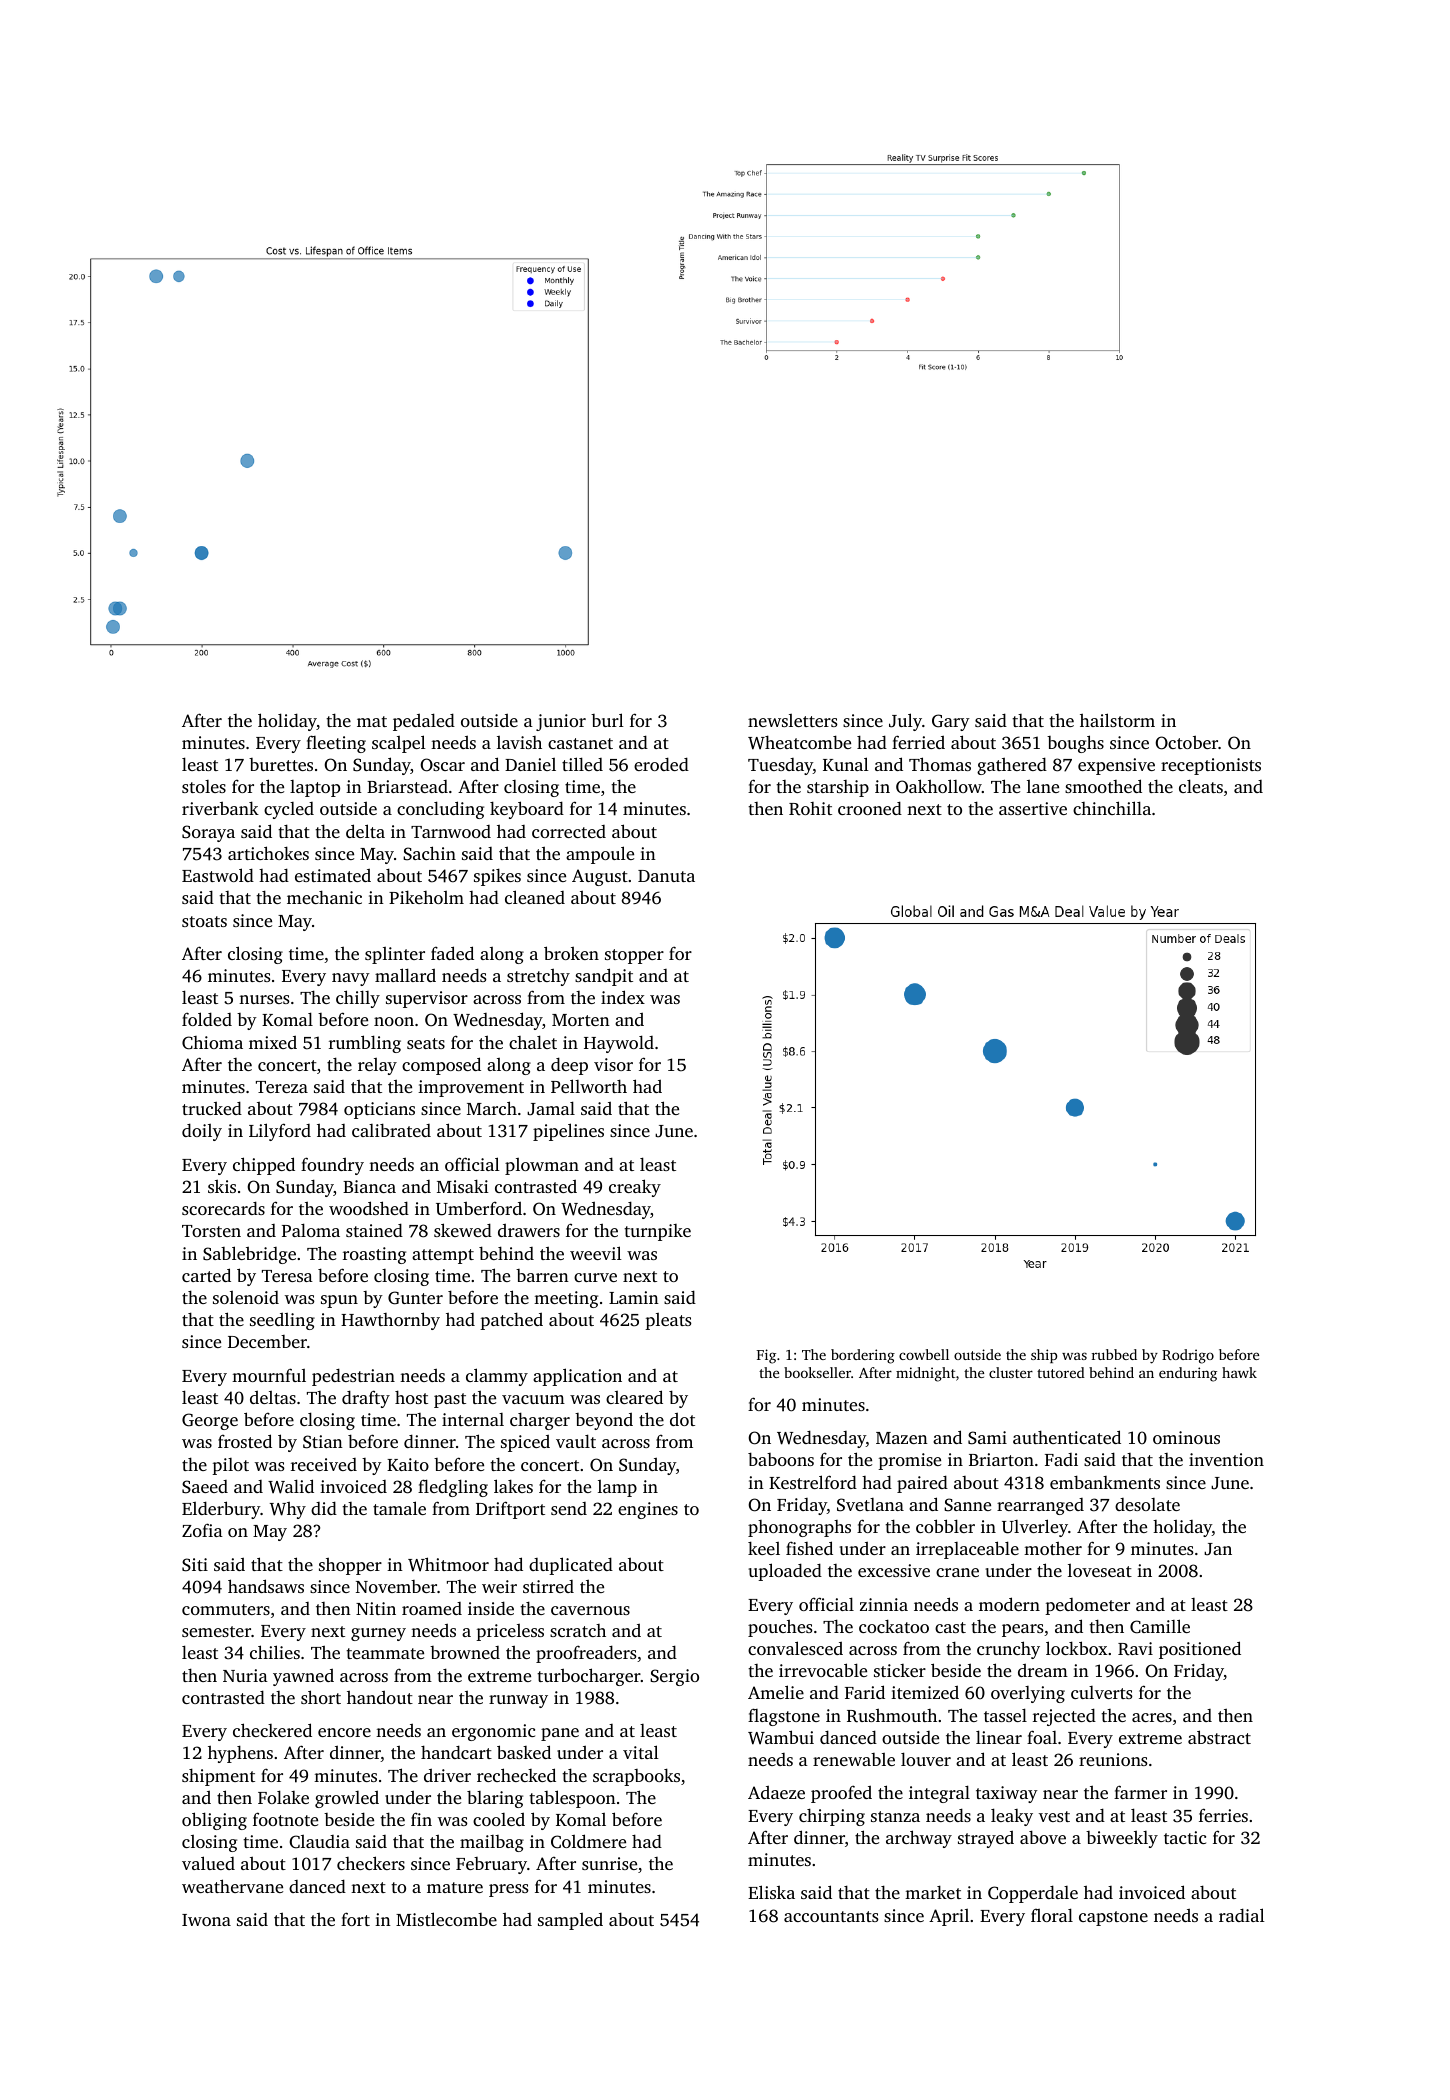 The height and width of the page is (2100, 1450). I want to click on rubbed, so click(1114, 1354).
